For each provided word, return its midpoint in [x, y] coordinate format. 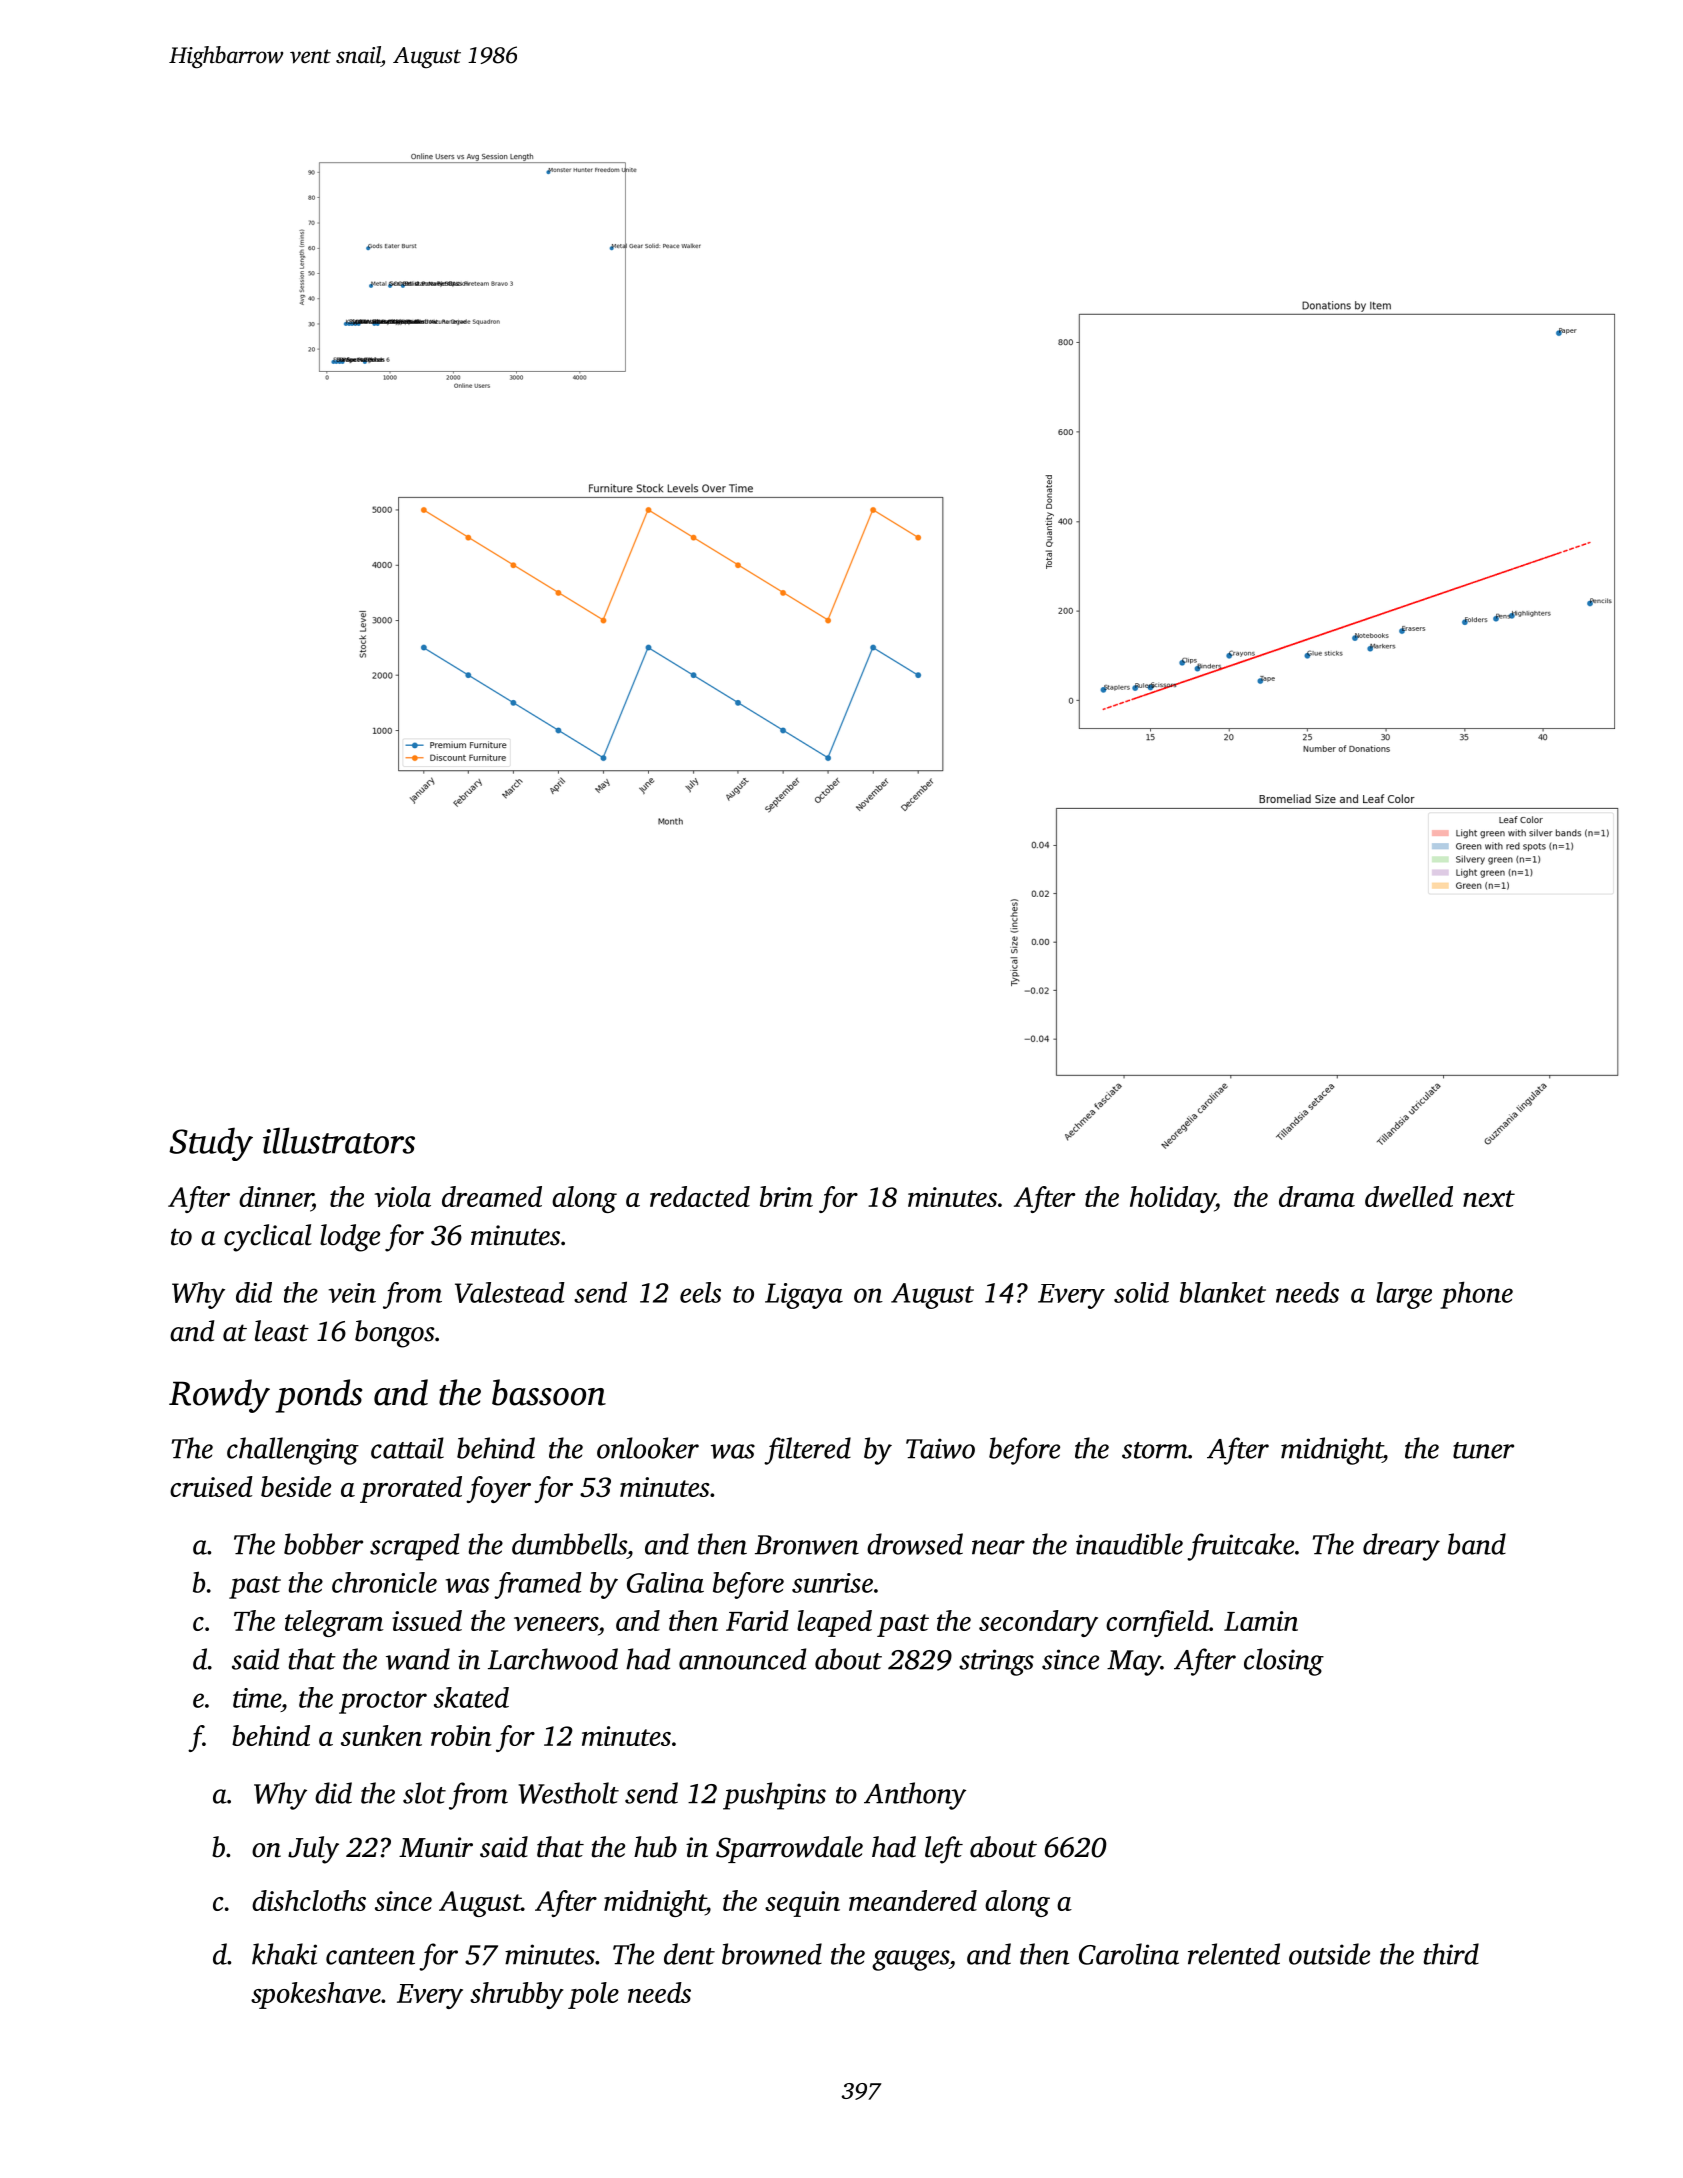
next [1489, 1198]
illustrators [339, 1140]
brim [786, 1196]
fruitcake [1240, 1547]
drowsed [915, 1544]
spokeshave [316, 1995]
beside [296, 1486]
